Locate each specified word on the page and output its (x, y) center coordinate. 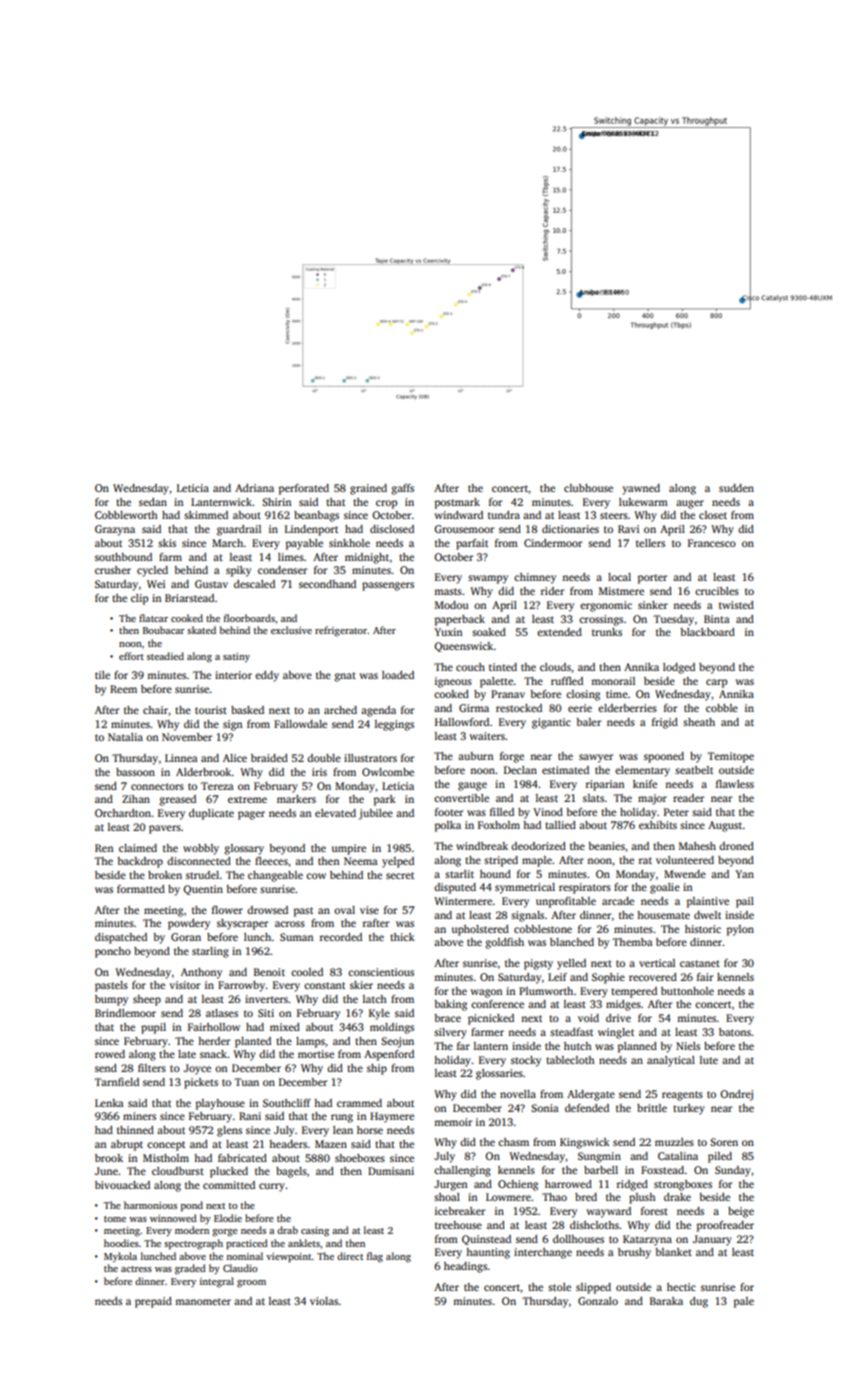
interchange (543, 1253)
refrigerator (341, 631)
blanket (673, 1252)
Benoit (269, 972)
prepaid (153, 1302)
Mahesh (697, 846)
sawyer (596, 758)
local (619, 577)
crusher (113, 570)
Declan (520, 770)
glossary (244, 849)
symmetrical (525, 888)
